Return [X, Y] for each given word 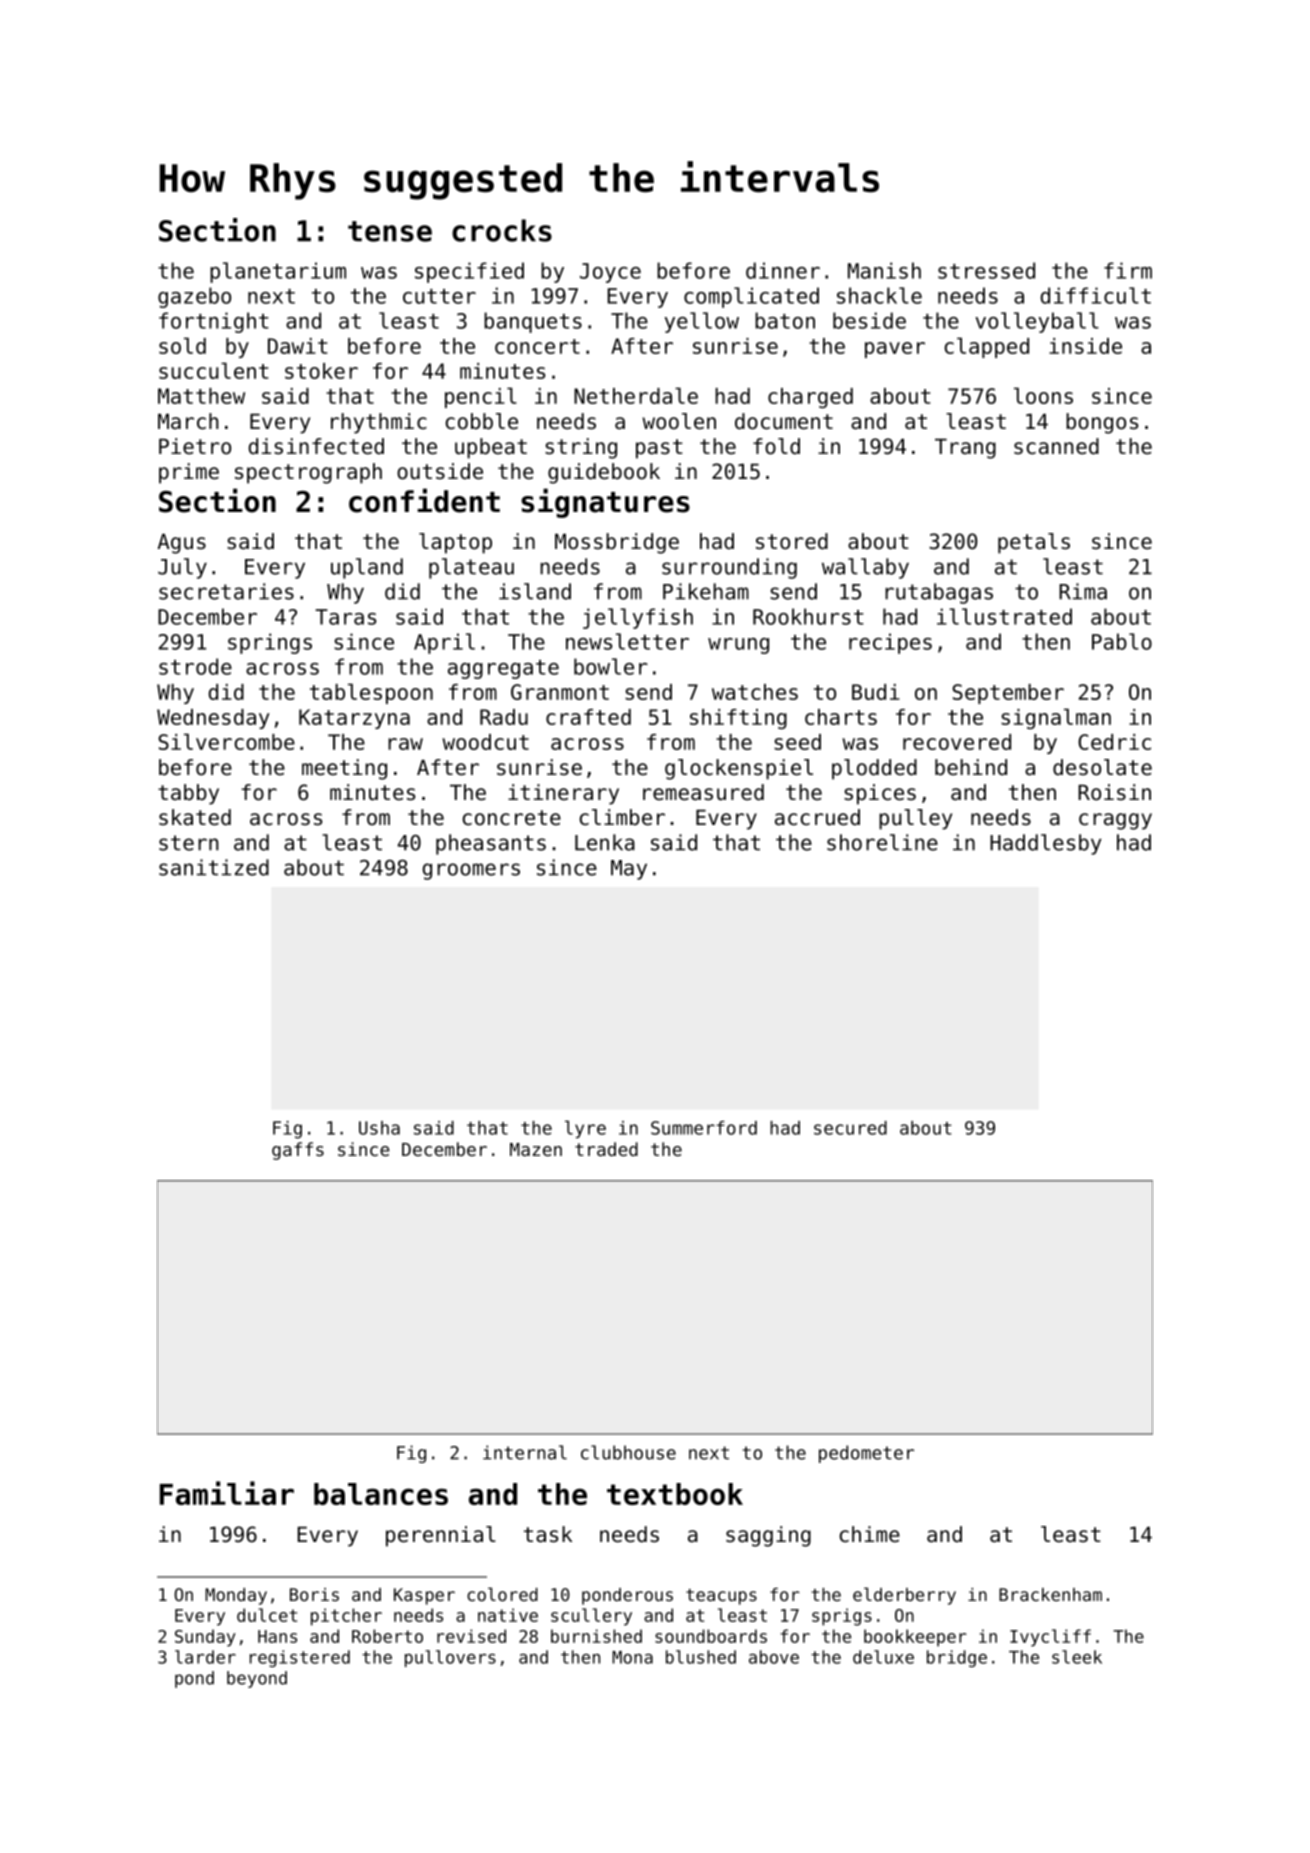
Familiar [227, 1493]
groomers [471, 871]
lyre [585, 1129]
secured [850, 1128]
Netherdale [636, 395]
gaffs [298, 1151]
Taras [345, 617]
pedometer [866, 1454]
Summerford [704, 1128]
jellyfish [638, 618]
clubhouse [628, 1452]
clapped [987, 347]
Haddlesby [1045, 844]
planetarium [278, 272]
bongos [1102, 423]
